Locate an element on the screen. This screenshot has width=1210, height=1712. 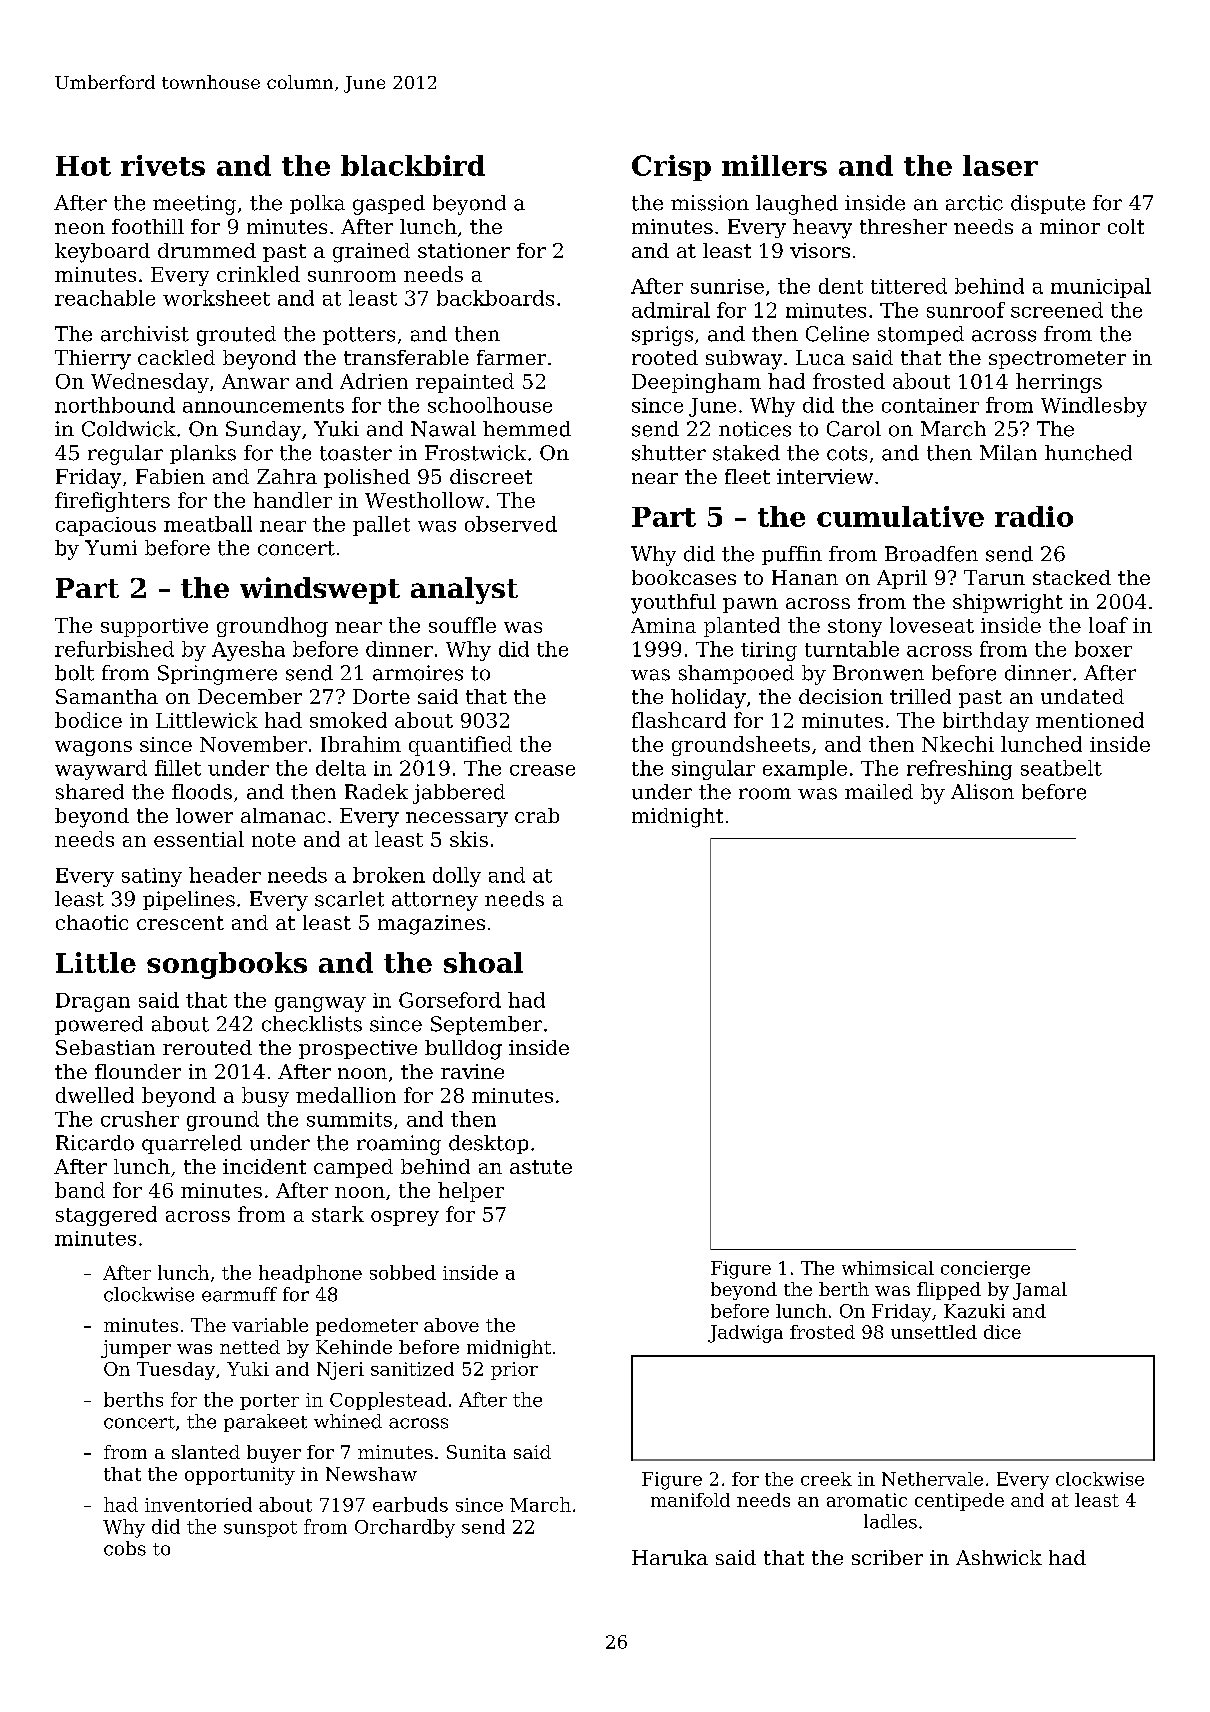
reachable is located at coordinates (105, 298).
